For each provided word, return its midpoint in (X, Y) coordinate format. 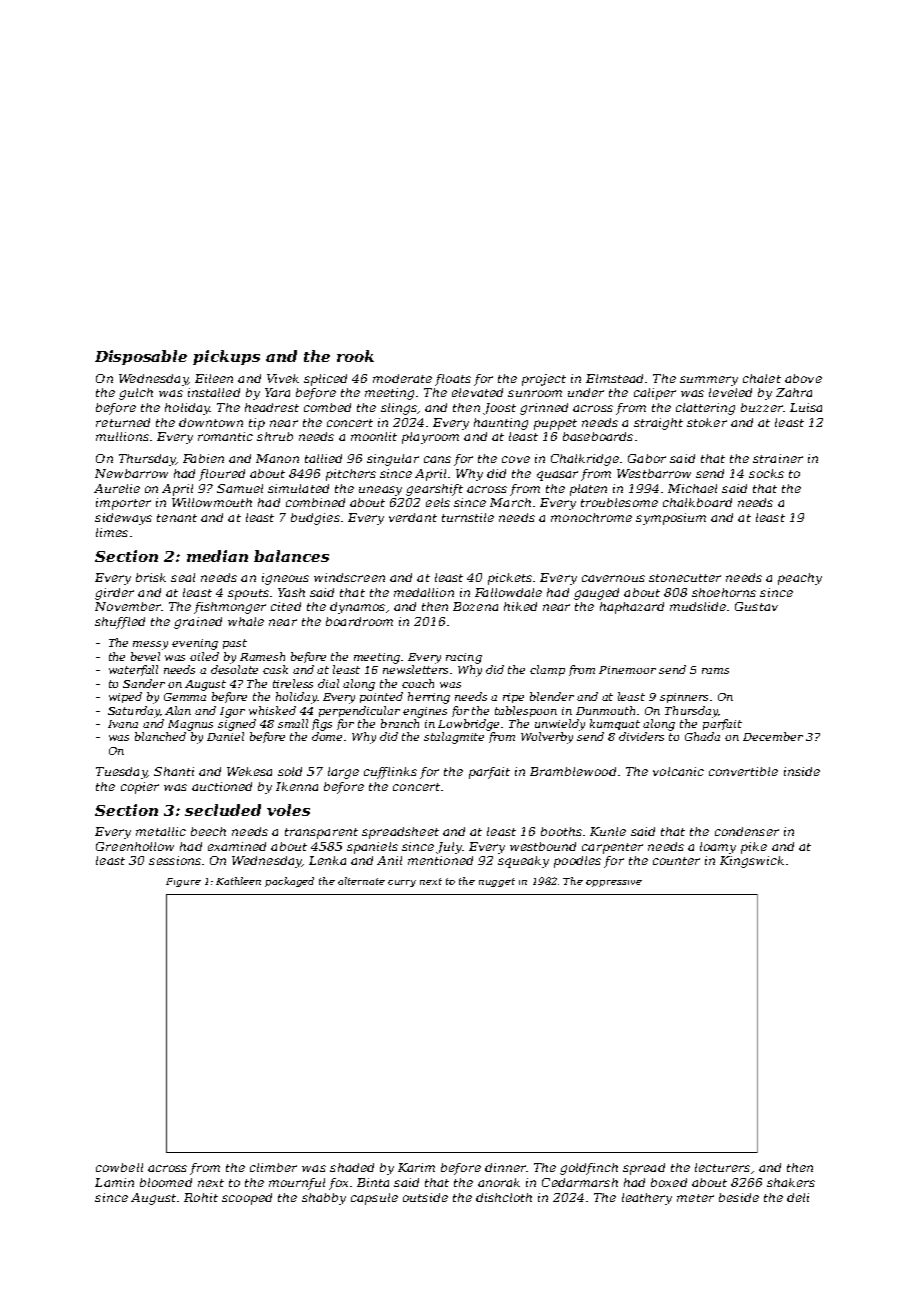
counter (676, 861)
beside (739, 1197)
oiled (204, 656)
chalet (762, 378)
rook (355, 356)
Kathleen (238, 881)
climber (273, 1167)
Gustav (756, 606)
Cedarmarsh (580, 1182)
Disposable (141, 357)
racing (464, 658)
